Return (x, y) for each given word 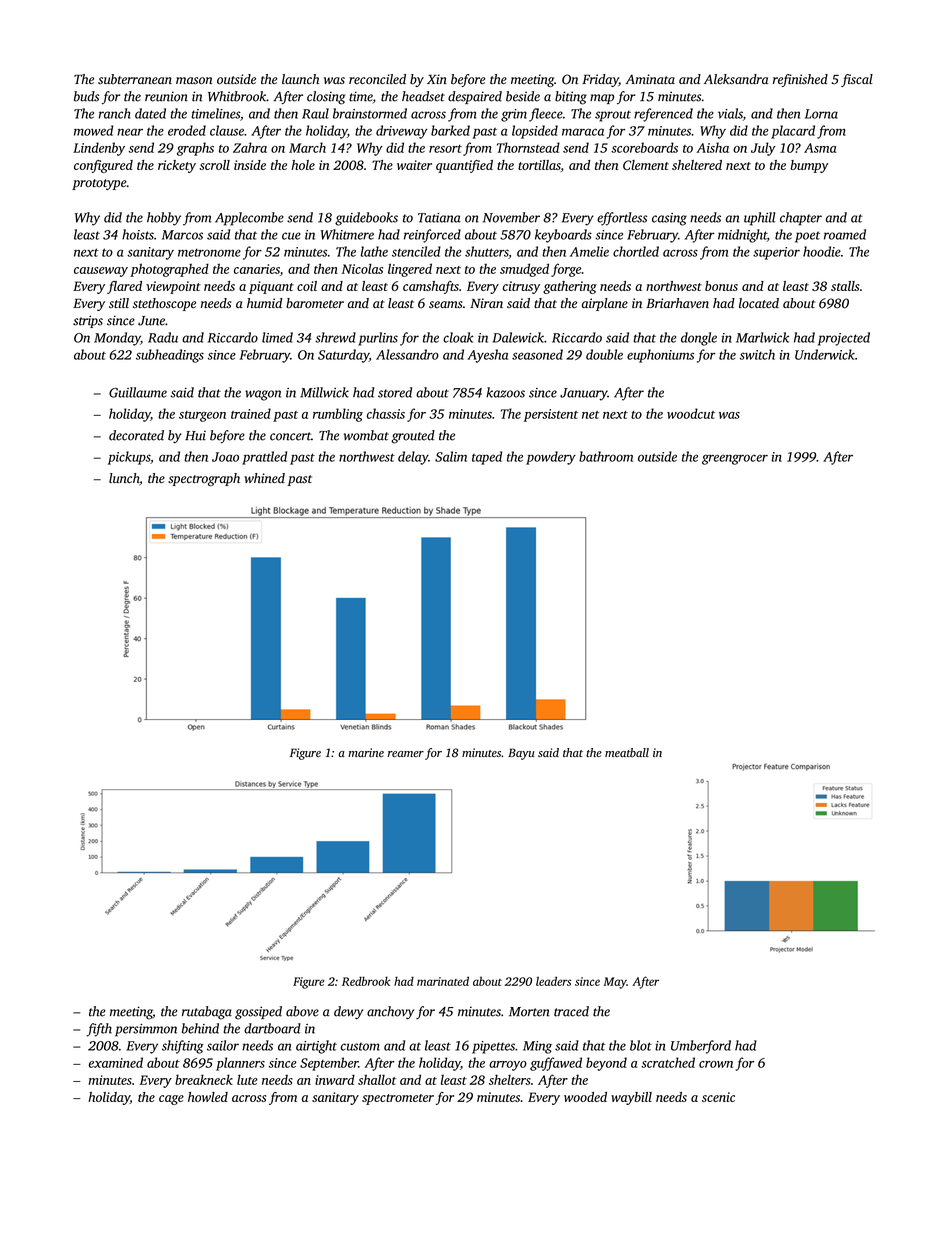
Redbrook (366, 981)
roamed (845, 234)
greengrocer (735, 459)
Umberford (701, 1047)
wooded (585, 1097)
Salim (451, 456)
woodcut (691, 413)
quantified (464, 166)
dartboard (272, 1028)
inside (250, 165)
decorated (136, 435)
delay (413, 458)
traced (571, 1011)
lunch (124, 478)
